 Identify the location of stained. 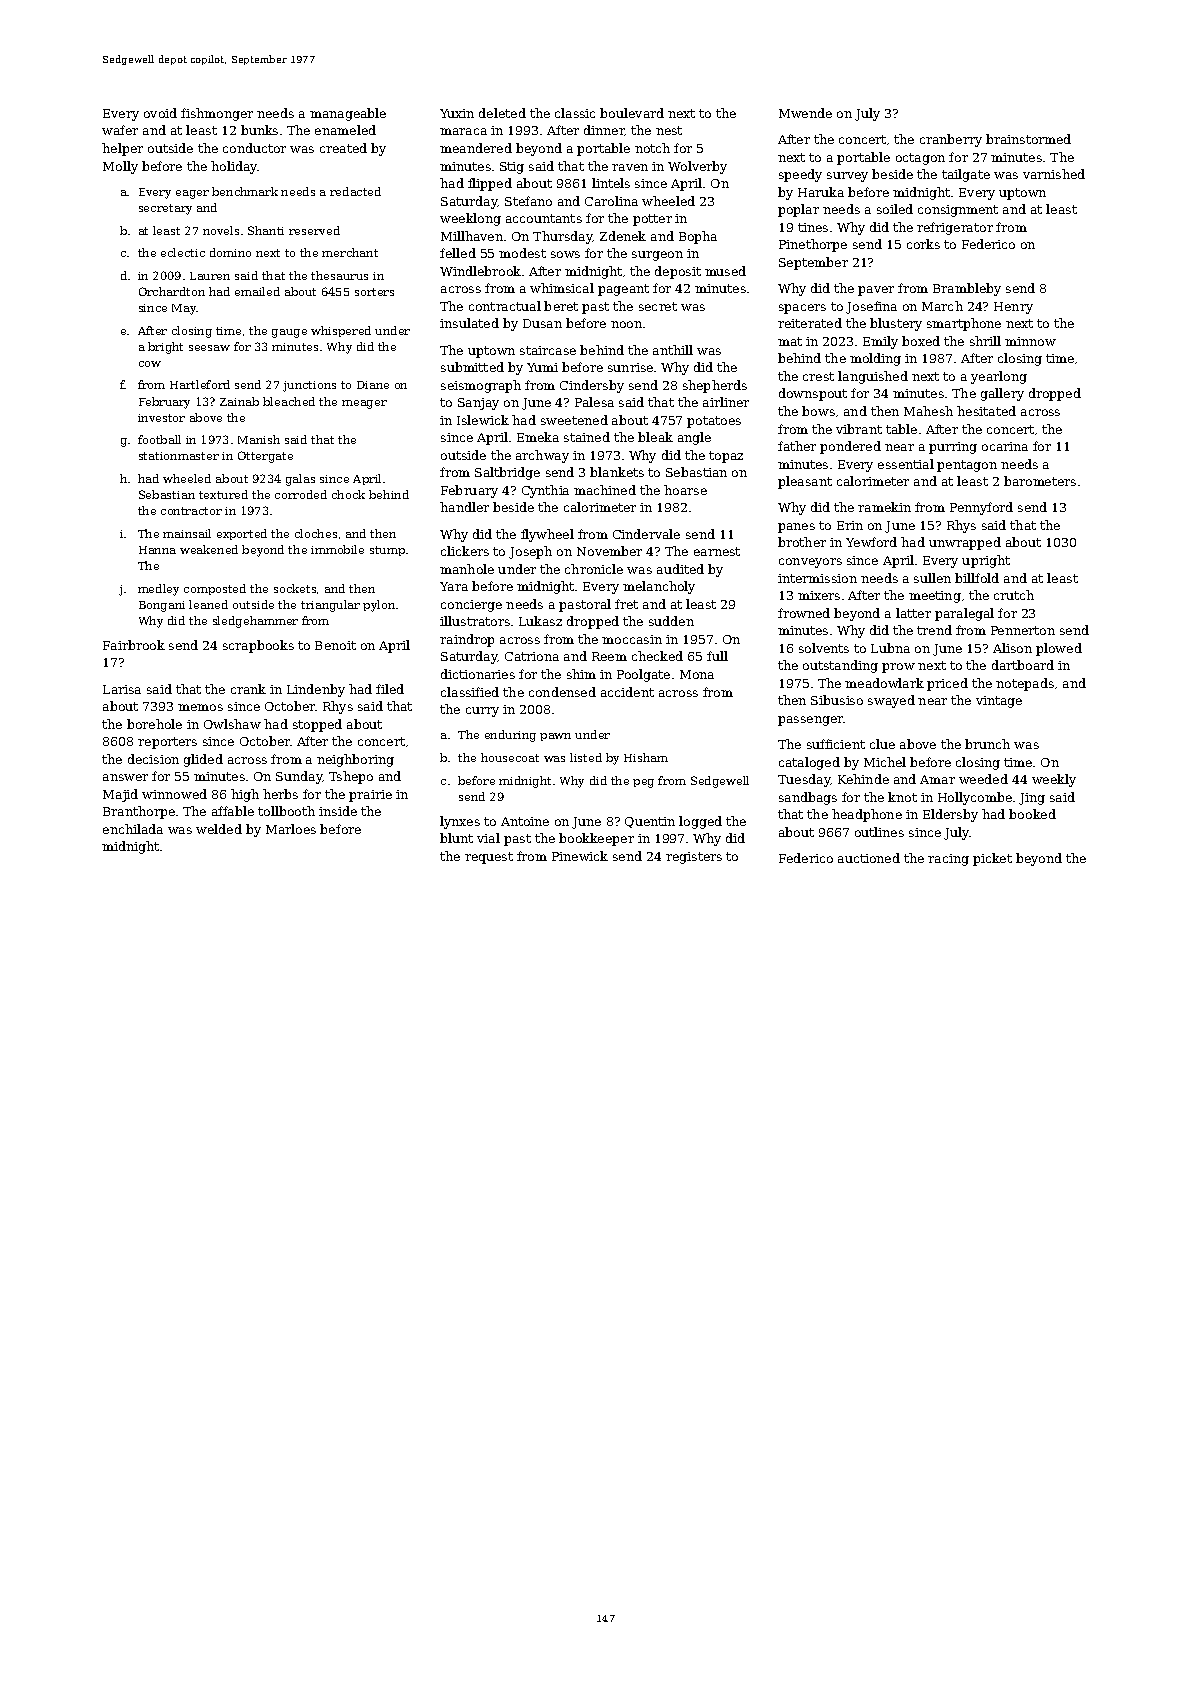
(587, 437).
